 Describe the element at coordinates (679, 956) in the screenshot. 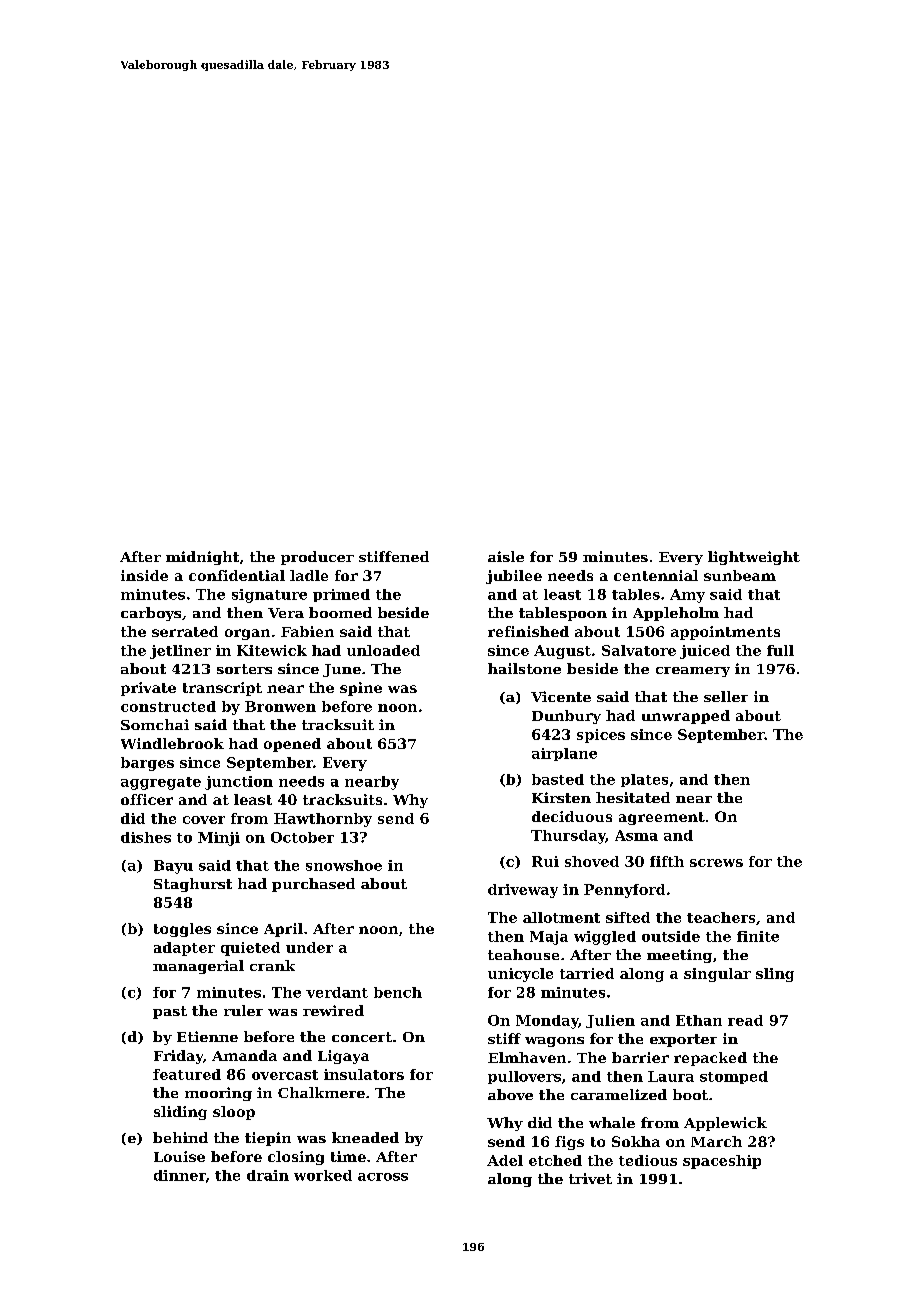

I see `meeting` at that location.
